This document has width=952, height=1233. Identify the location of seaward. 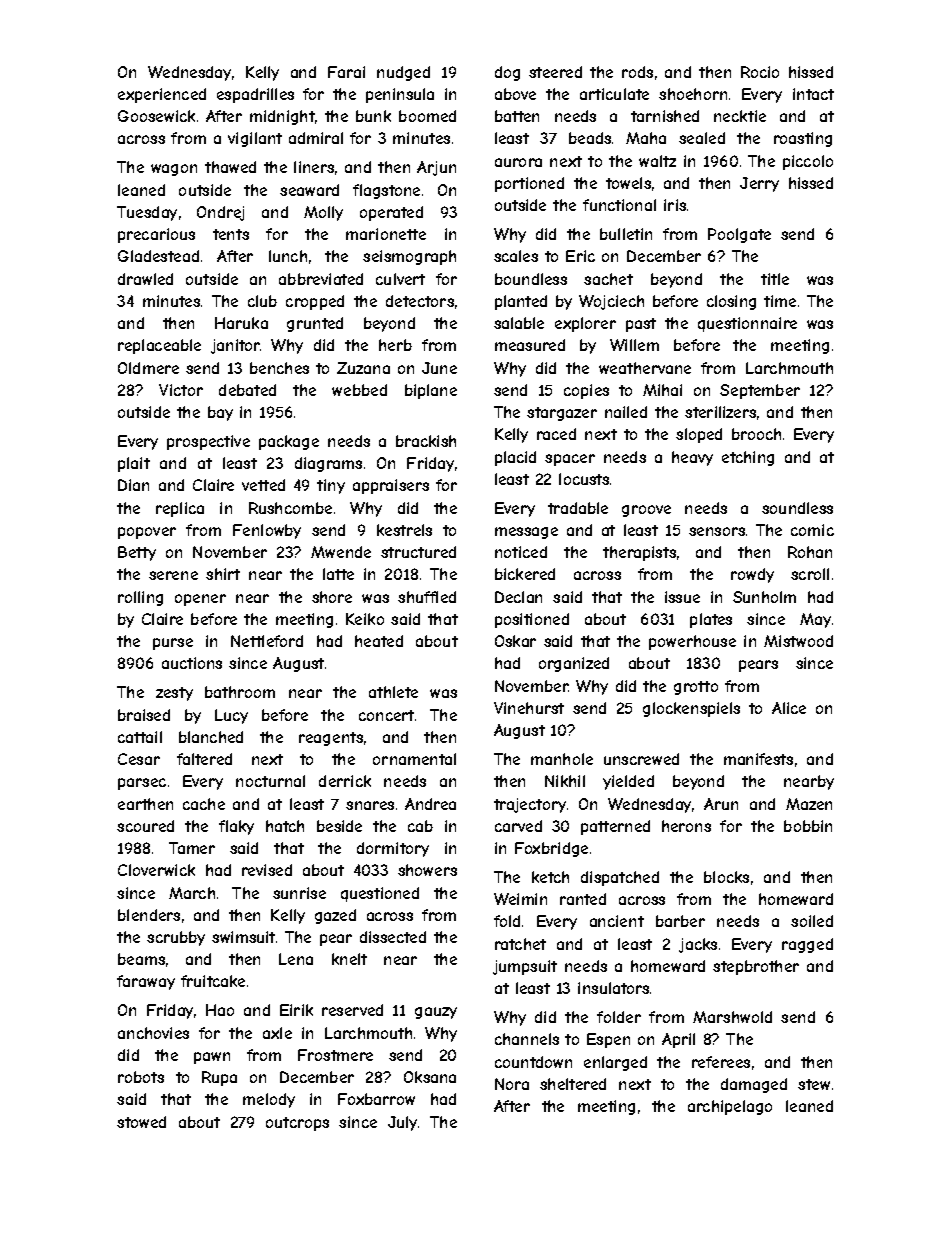
(309, 190).
